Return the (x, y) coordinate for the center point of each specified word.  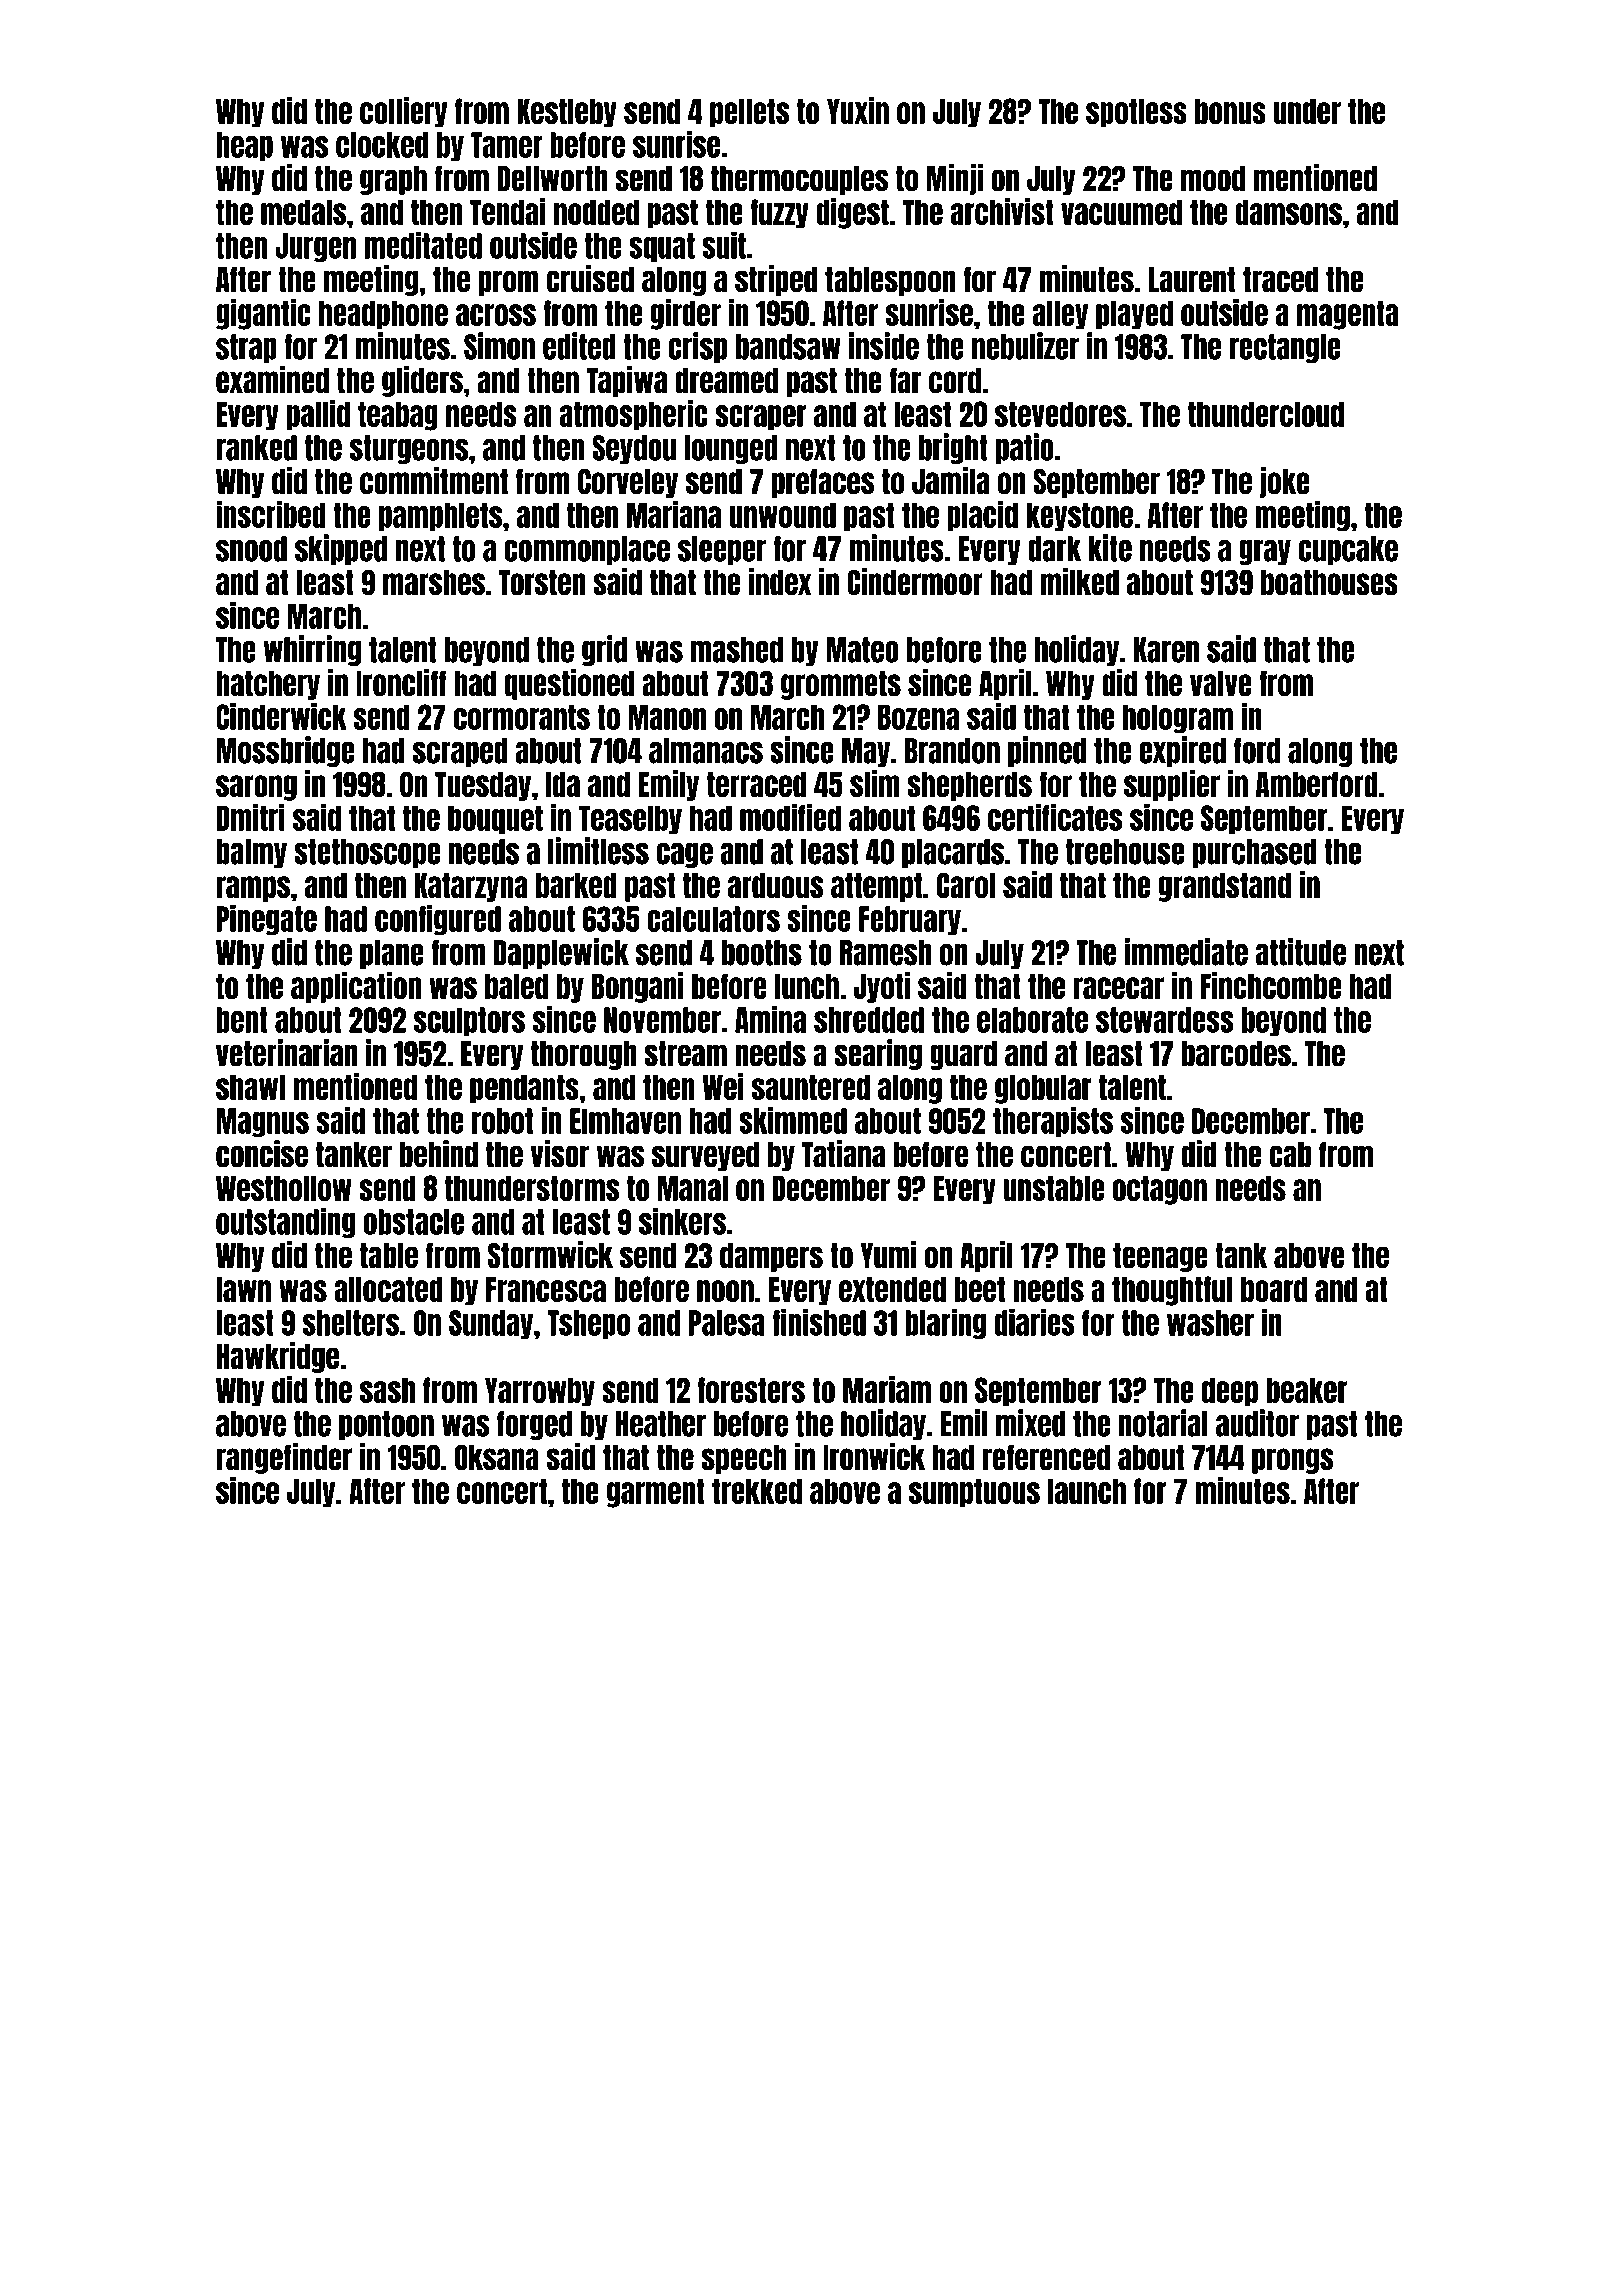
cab (1290, 1155)
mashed (737, 650)
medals (303, 212)
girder (685, 314)
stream (686, 1054)
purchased (1255, 853)
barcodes (1236, 1054)
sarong (256, 788)
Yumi (888, 1255)
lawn (243, 1289)
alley (1060, 315)
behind (439, 1154)
